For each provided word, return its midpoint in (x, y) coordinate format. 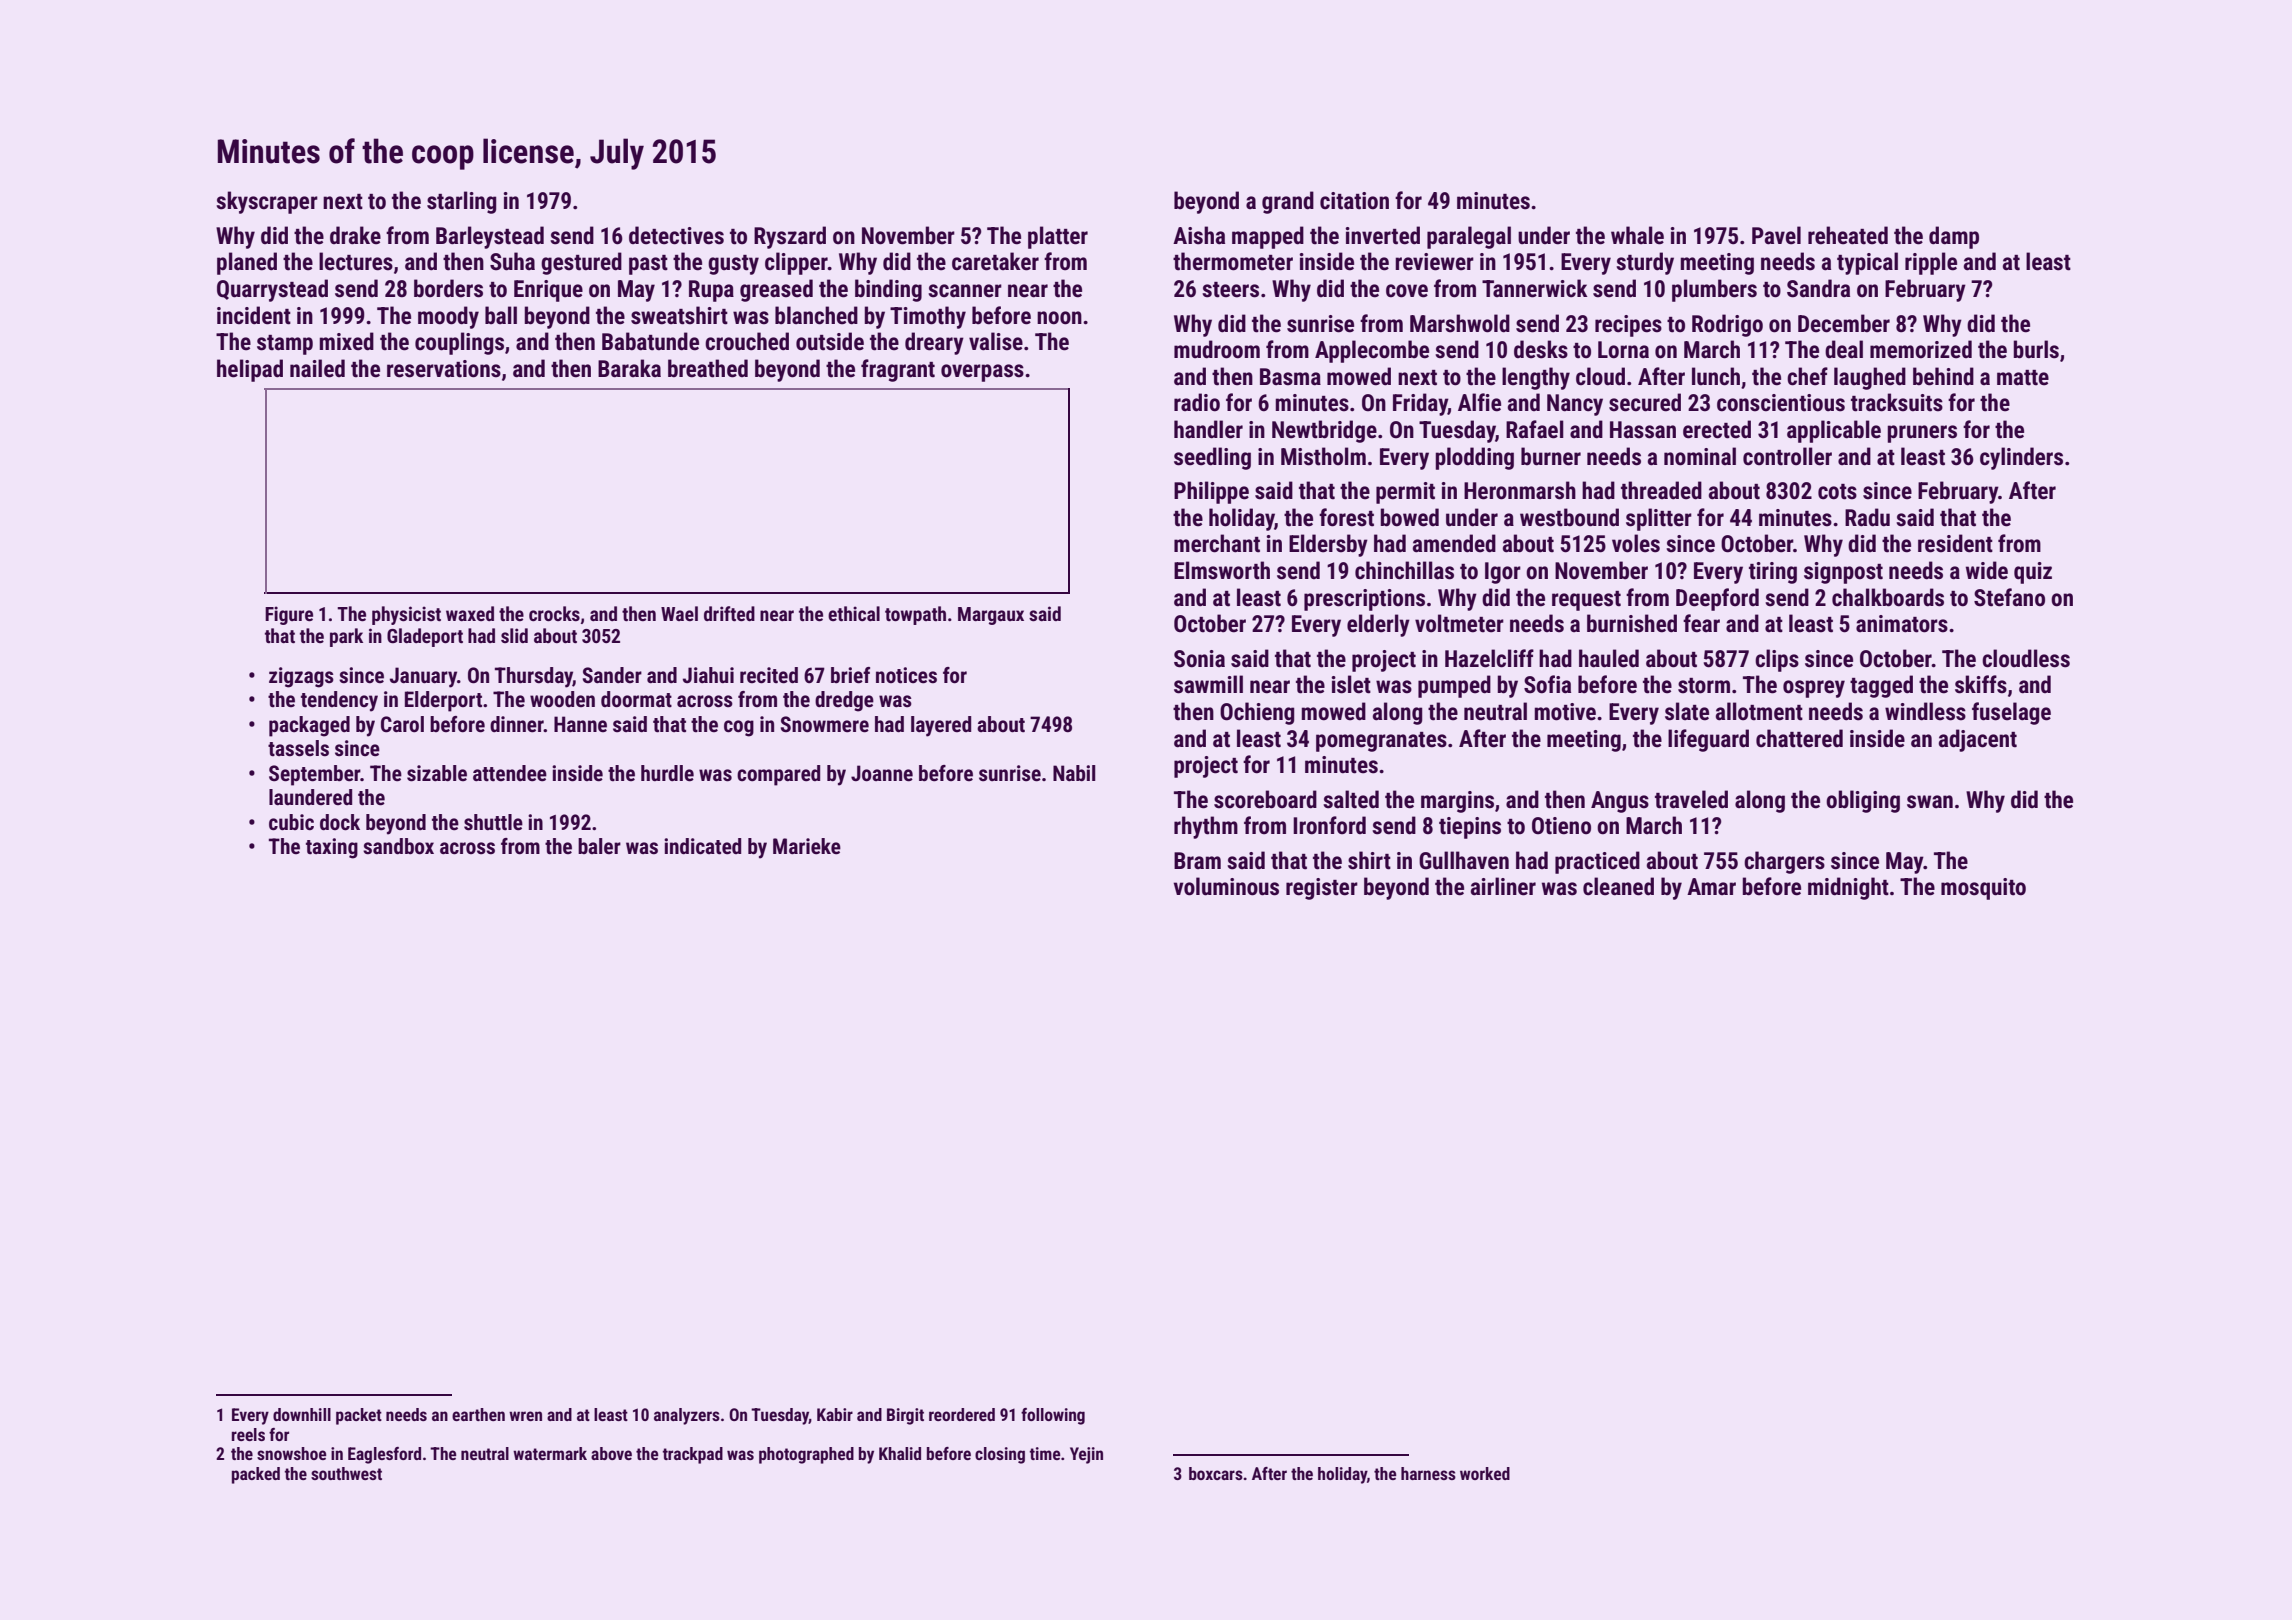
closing (1000, 1455)
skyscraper (267, 202)
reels (248, 1434)
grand (1288, 202)
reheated (1848, 235)
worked (1485, 1473)
